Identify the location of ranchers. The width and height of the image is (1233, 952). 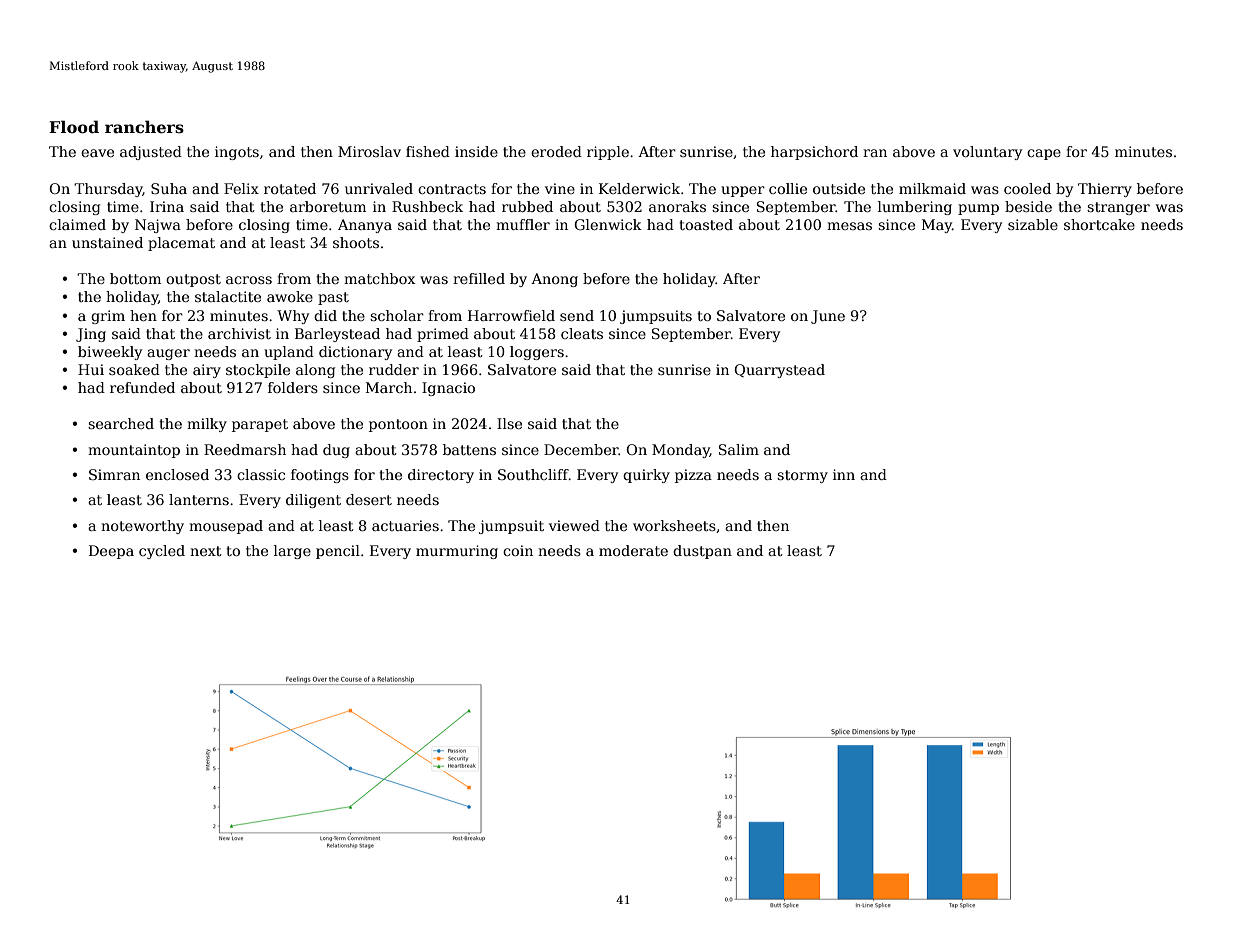
(144, 127).
